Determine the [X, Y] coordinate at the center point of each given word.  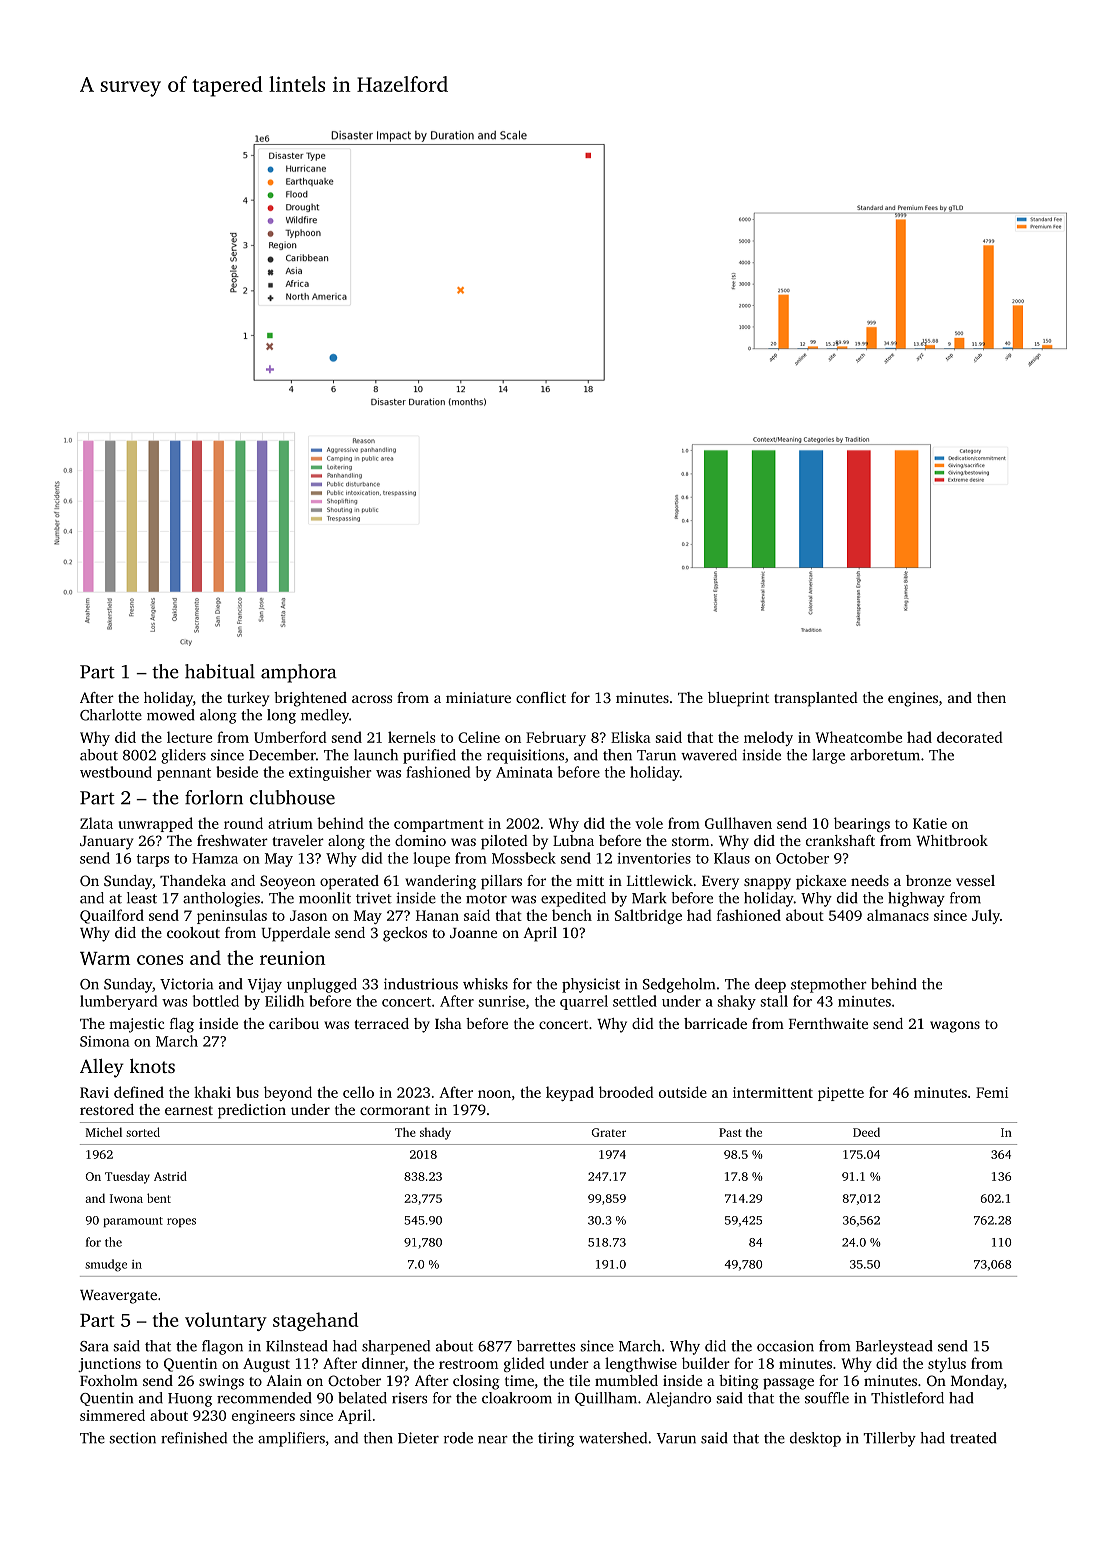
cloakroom [517, 1398]
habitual [220, 671]
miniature [478, 697]
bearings [862, 824]
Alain [284, 1380]
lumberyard [118, 1002]
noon [494, 1094]
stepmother [829, 985]
